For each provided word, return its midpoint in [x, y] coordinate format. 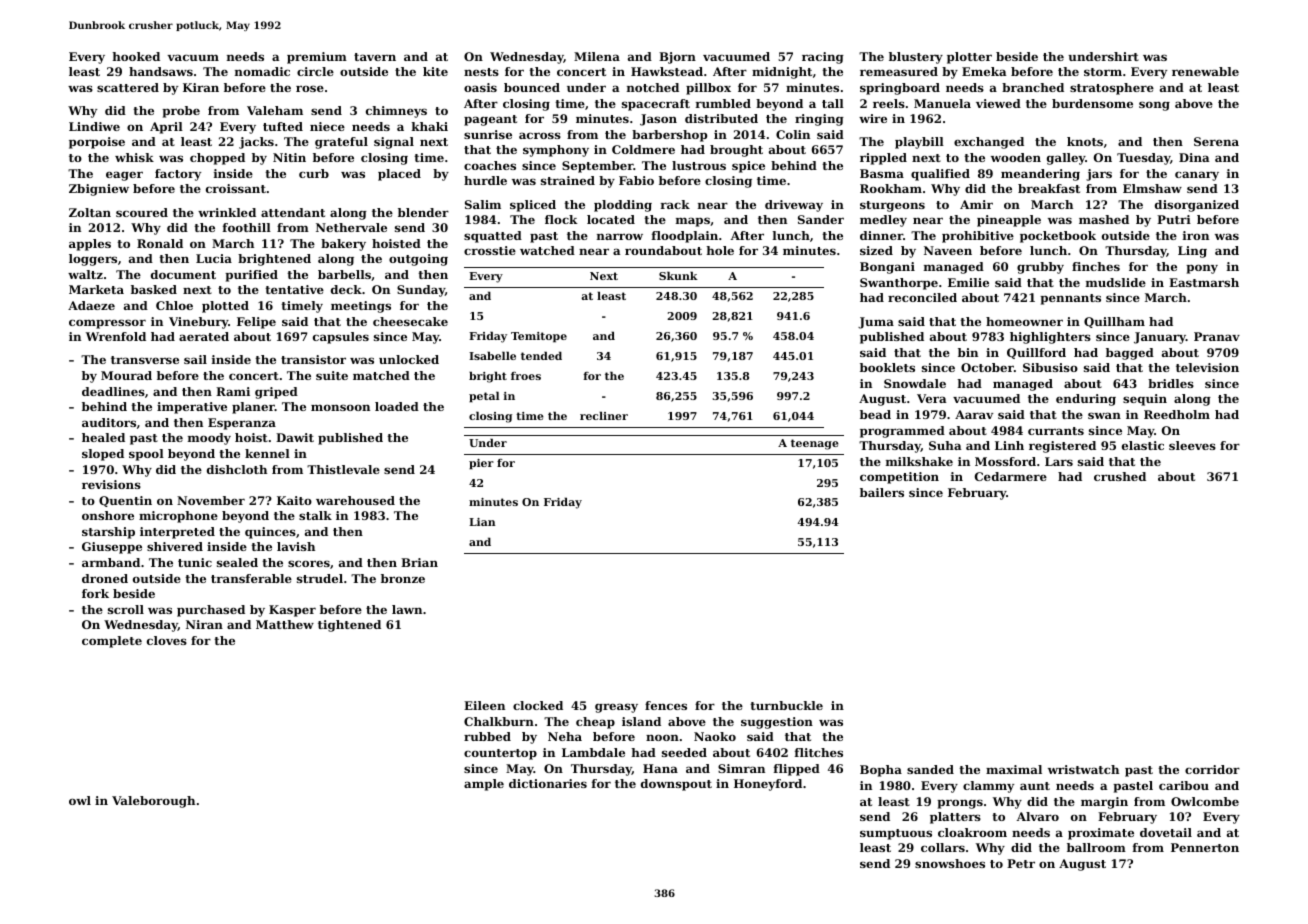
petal [484, 397]
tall [833, 103]
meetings [361, 307]
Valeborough [153, 802]
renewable [1205, 71]
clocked [538, 705]
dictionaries [548, 783]
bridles [1171, 383]
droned [105, 578]
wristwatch [1083, 769]
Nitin [289, 157]
